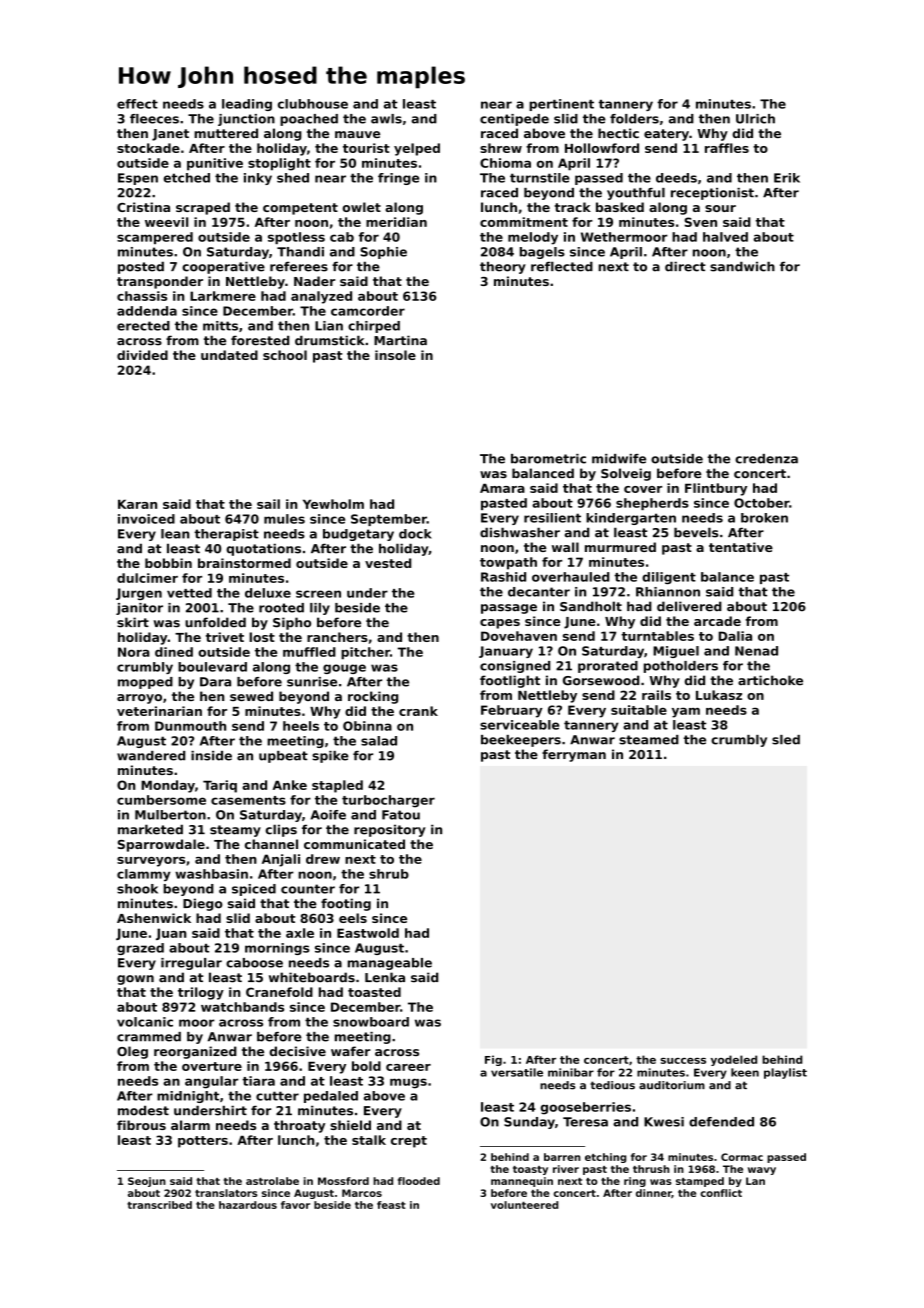 The image size is (924, 1308). What do you see at coordinates (540, 178) in the image?
I see `turnstile` at bounding box center [540, 178].
